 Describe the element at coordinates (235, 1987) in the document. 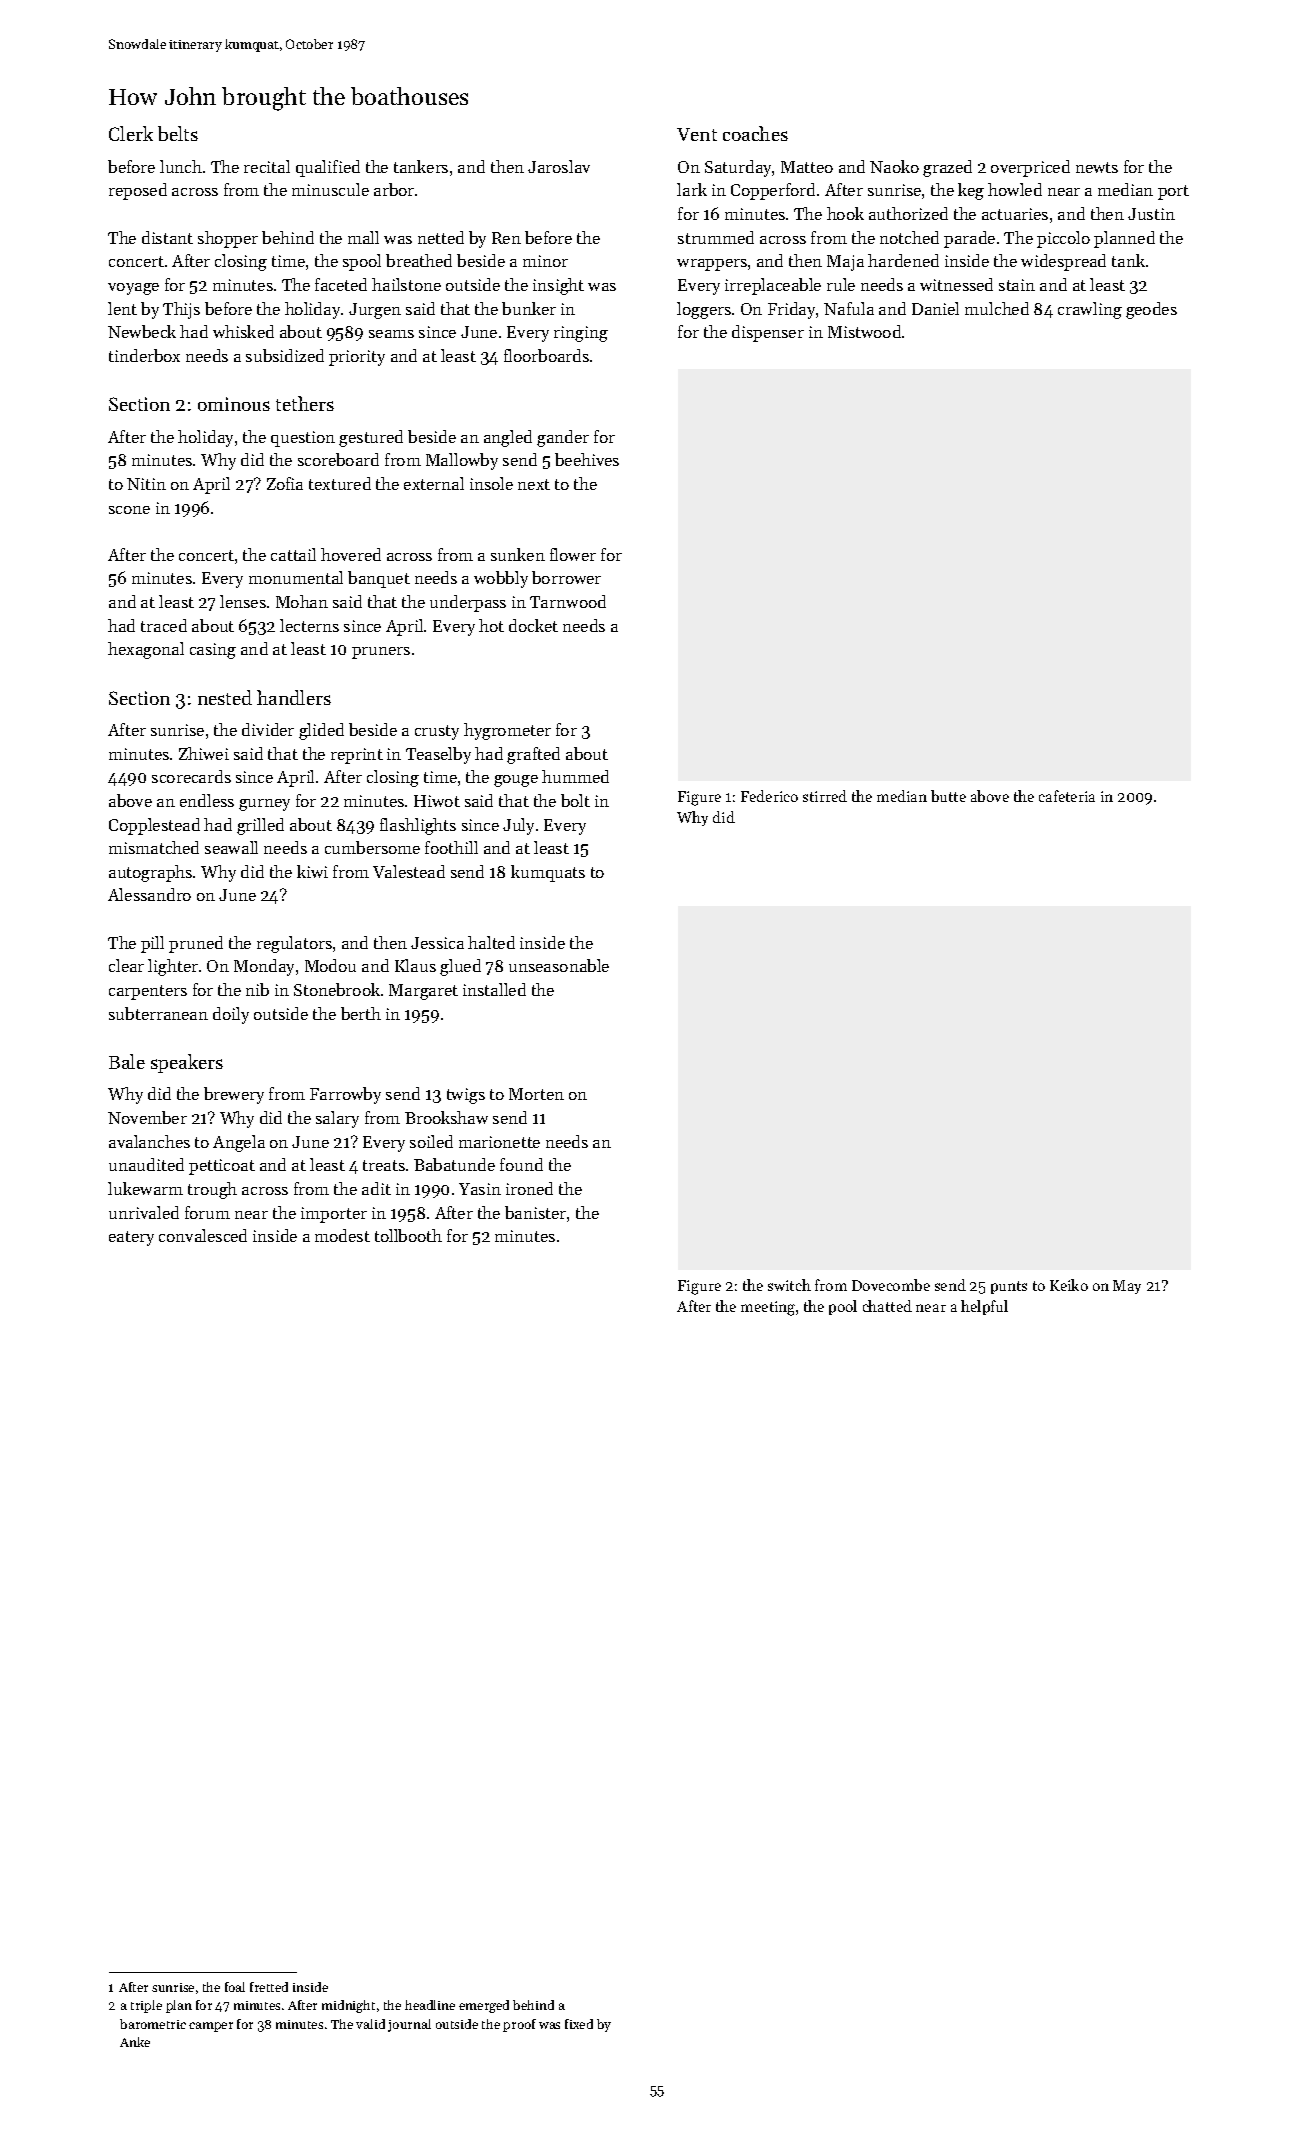

I see `foal` at that location.
